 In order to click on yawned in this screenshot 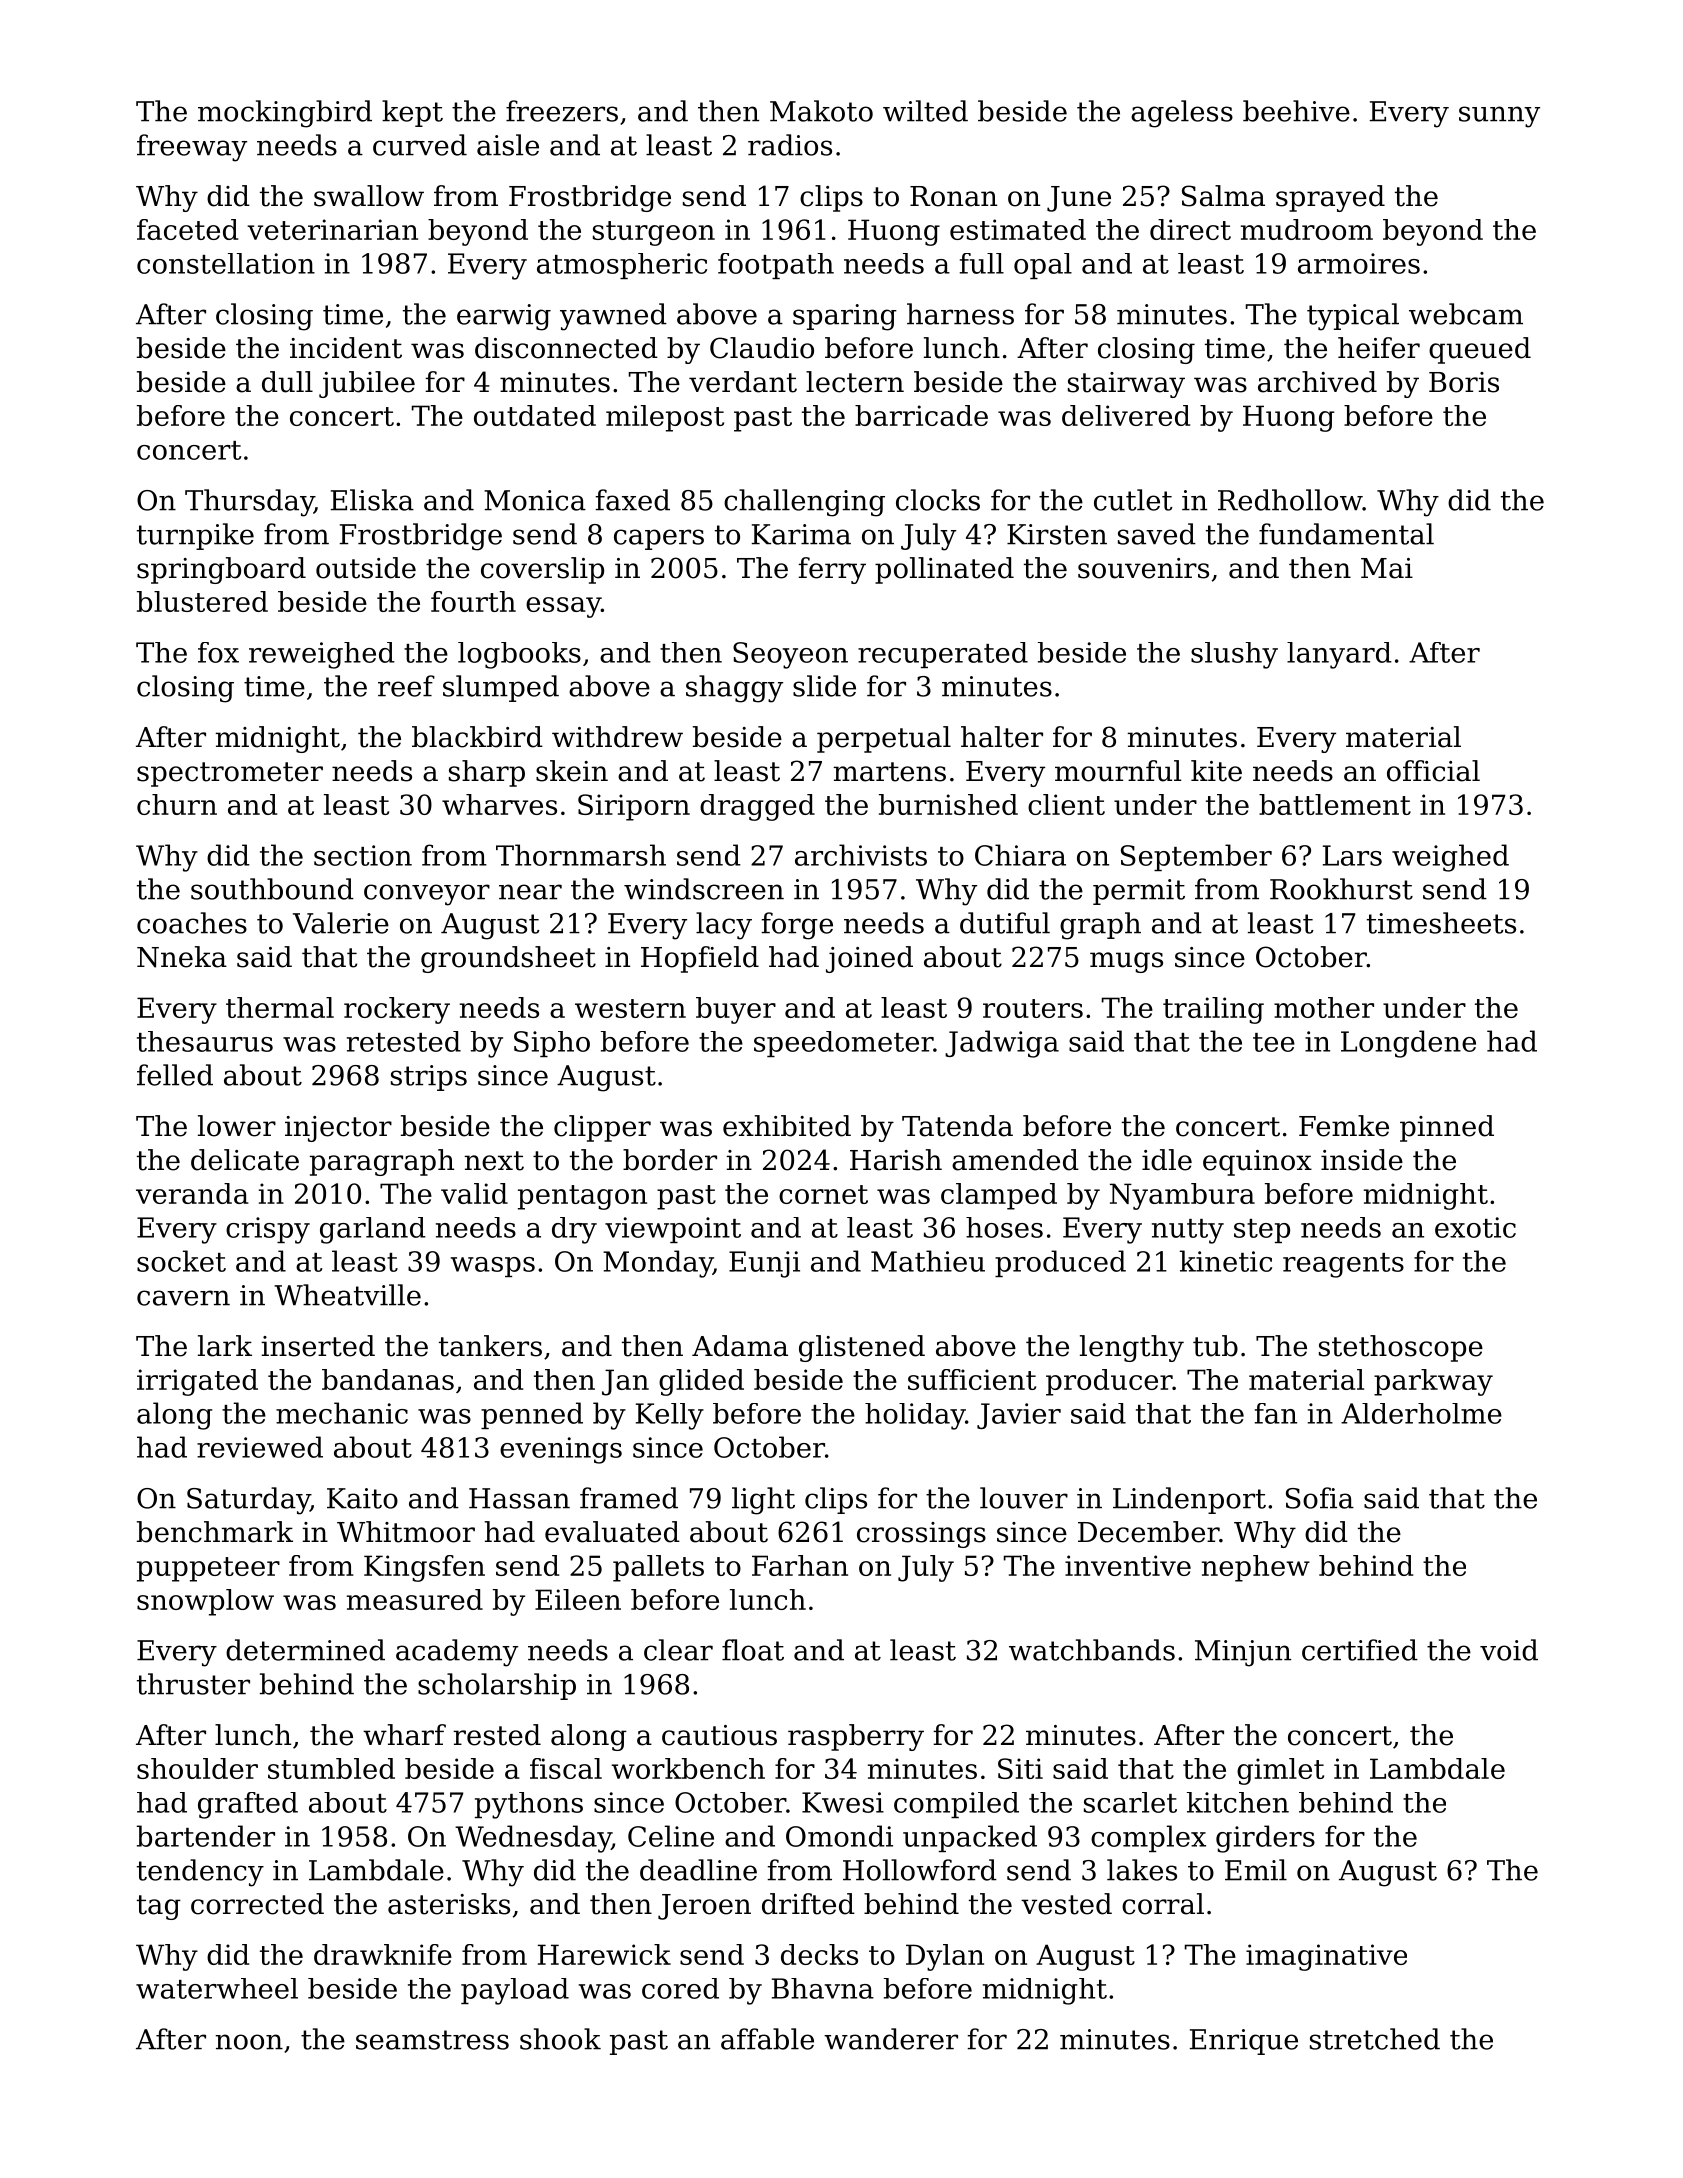, I will do `click(613, 317)`.
